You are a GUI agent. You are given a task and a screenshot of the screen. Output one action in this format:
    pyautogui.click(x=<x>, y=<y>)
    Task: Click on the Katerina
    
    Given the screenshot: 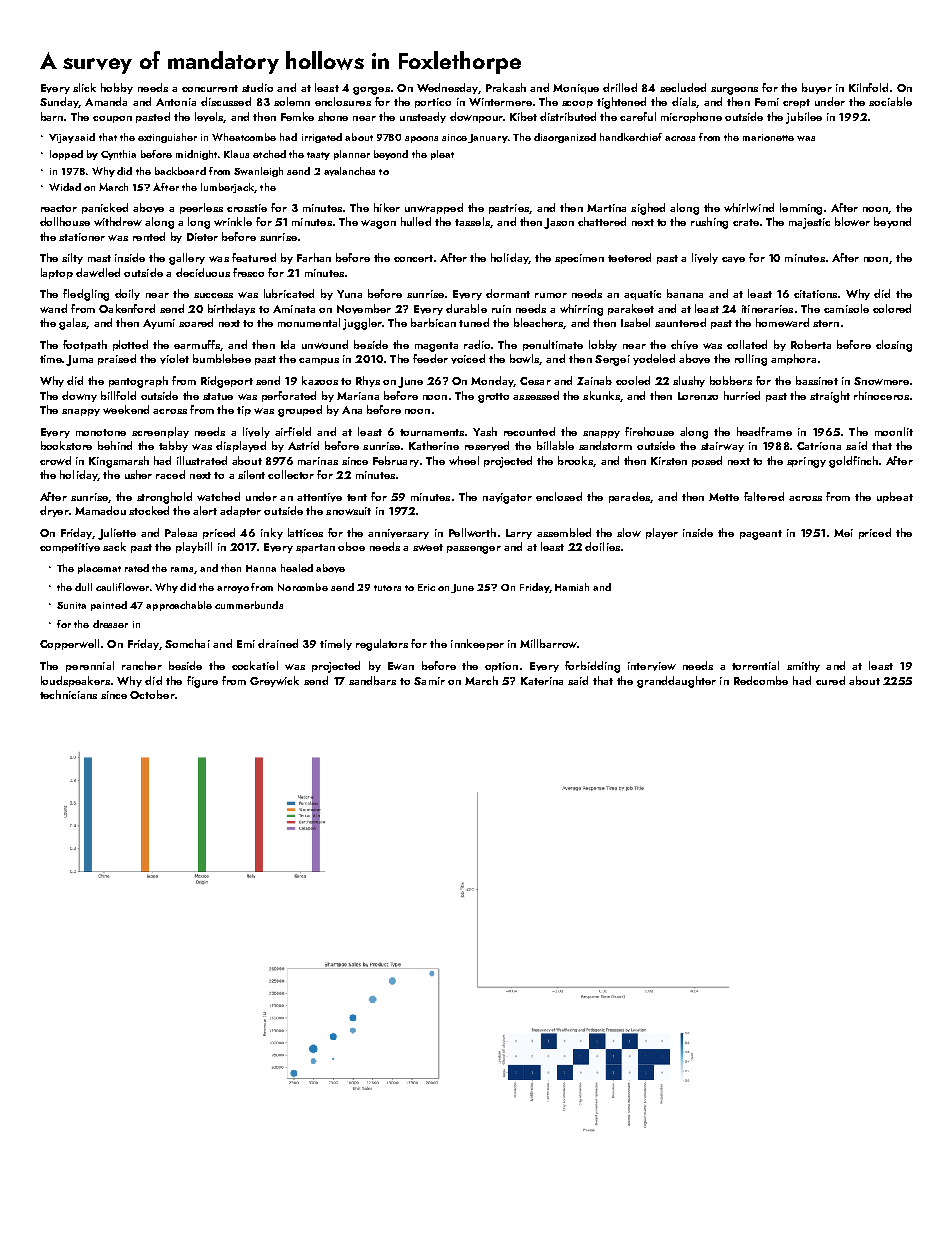 What is the action you would take?
    pyautogui.click(x=542, y=681)
